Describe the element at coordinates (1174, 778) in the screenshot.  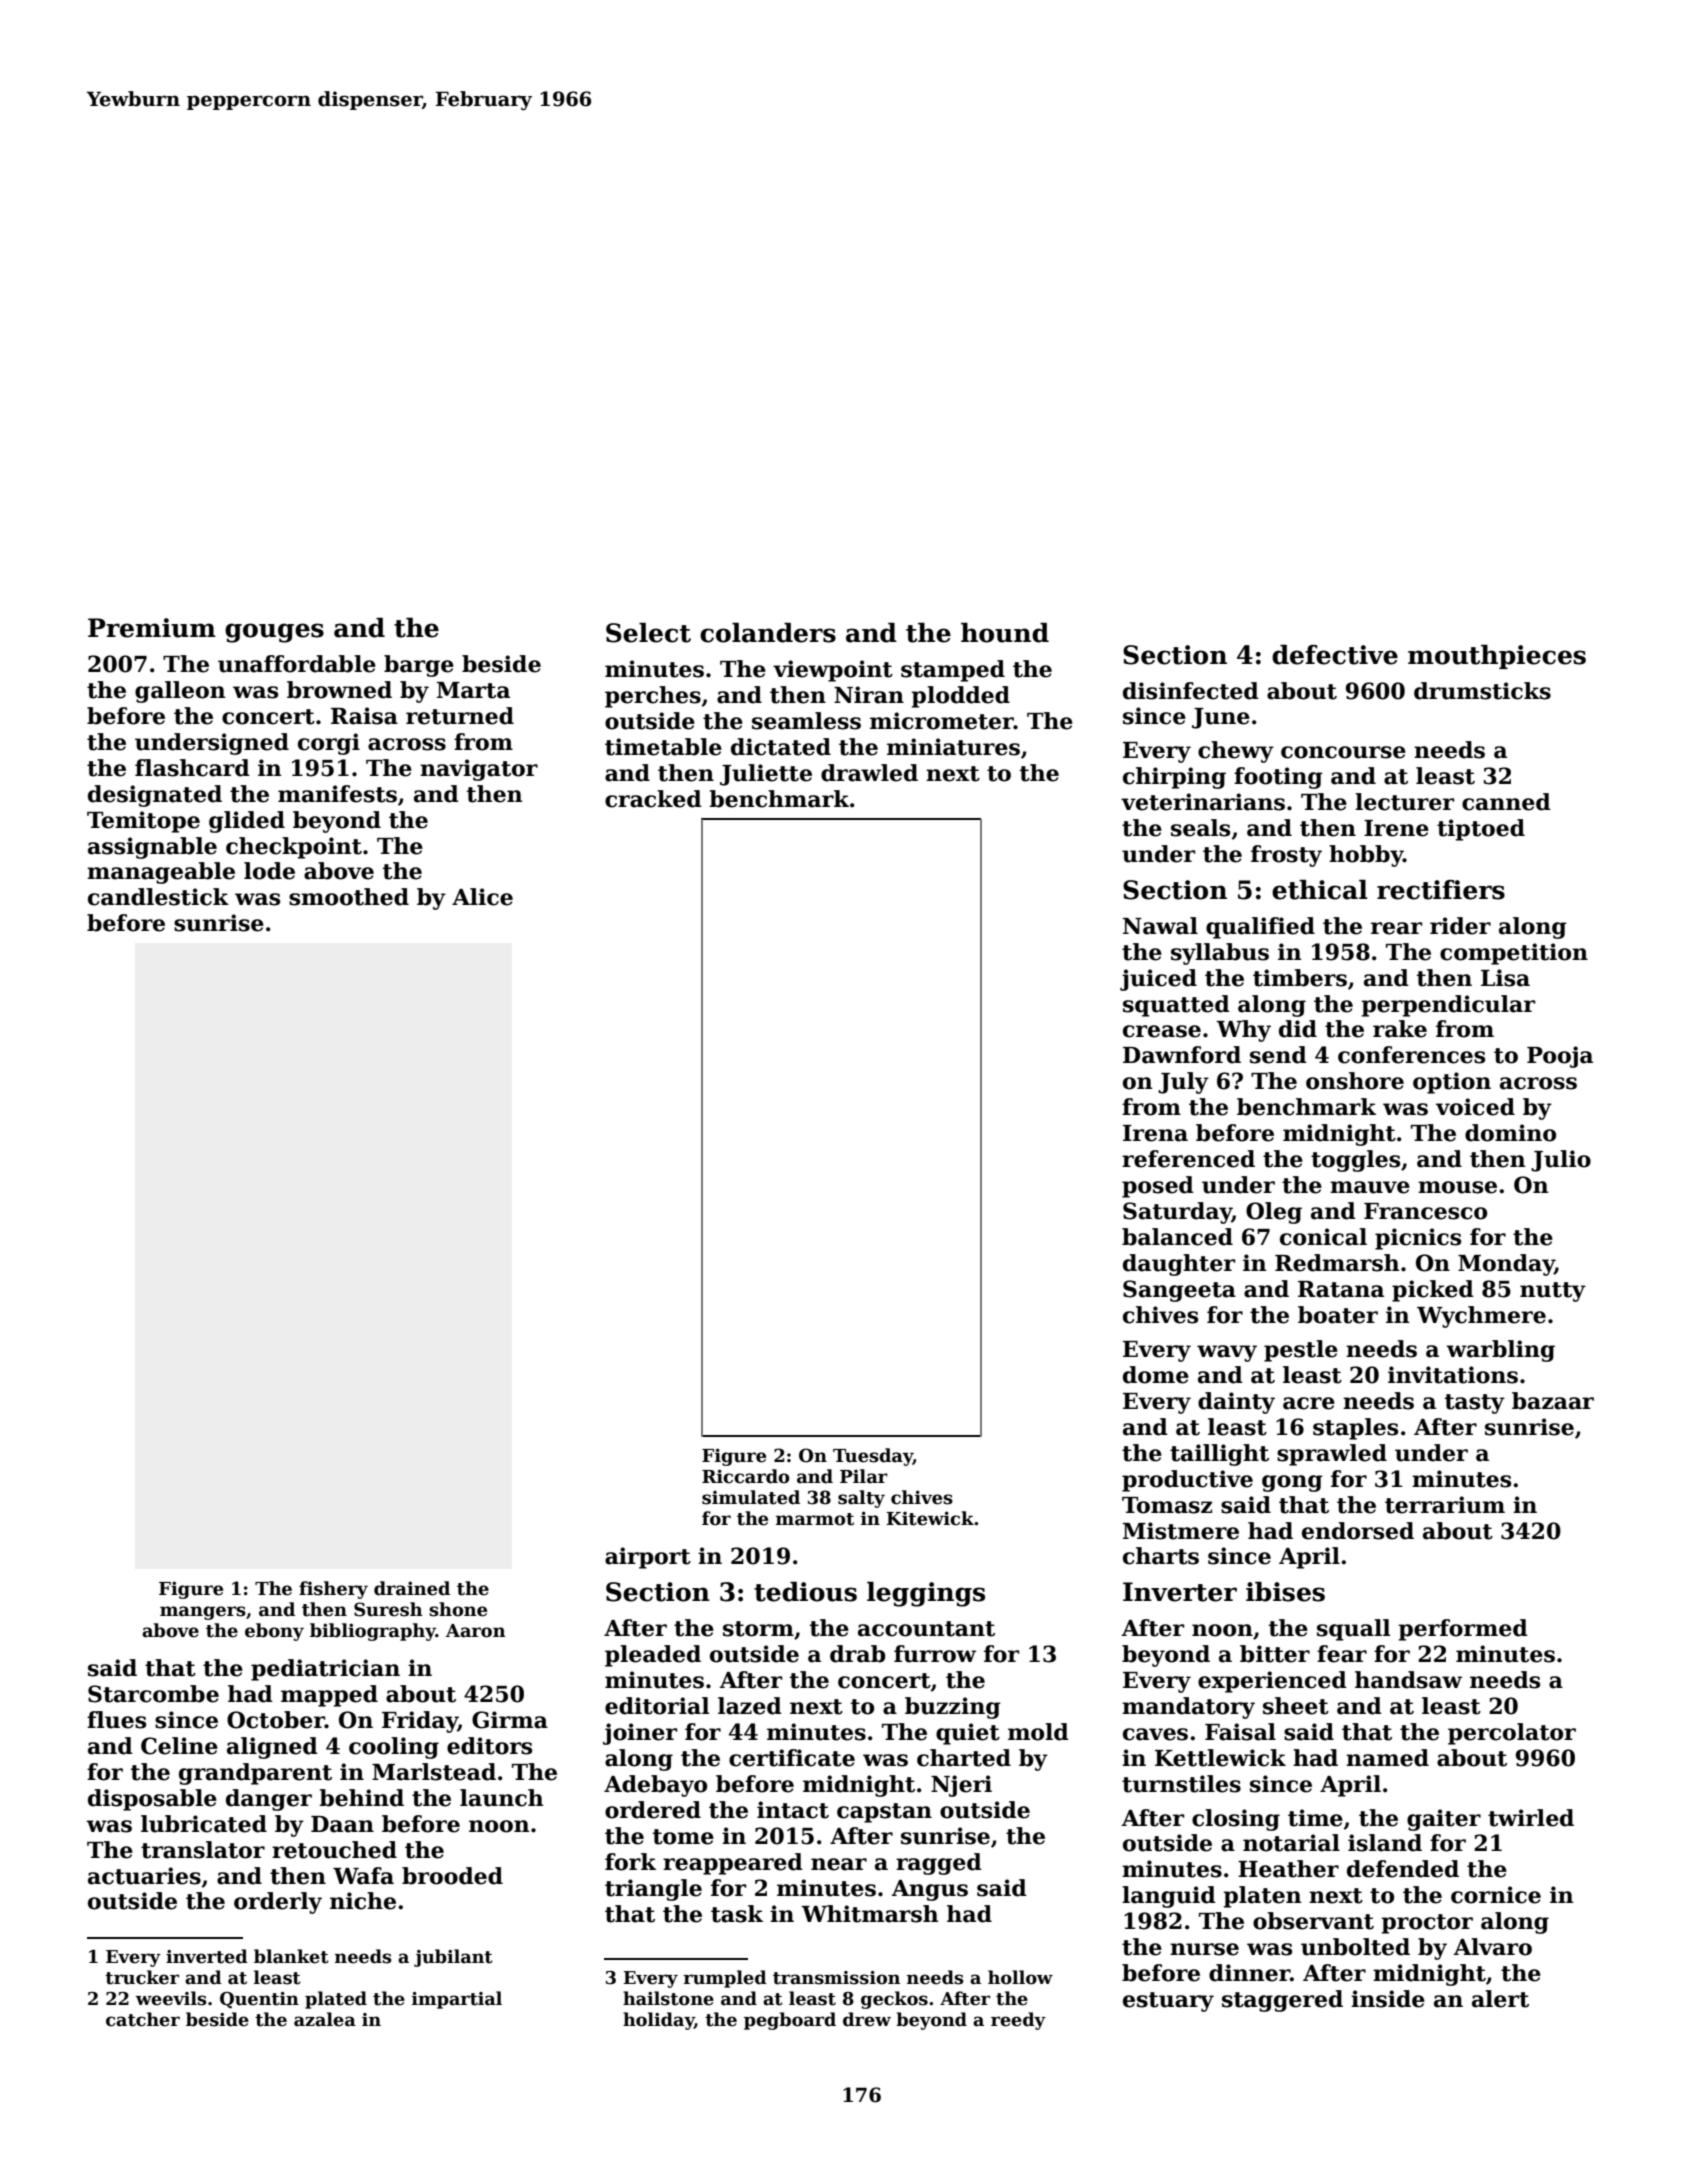
I see `chirping` at that location.
